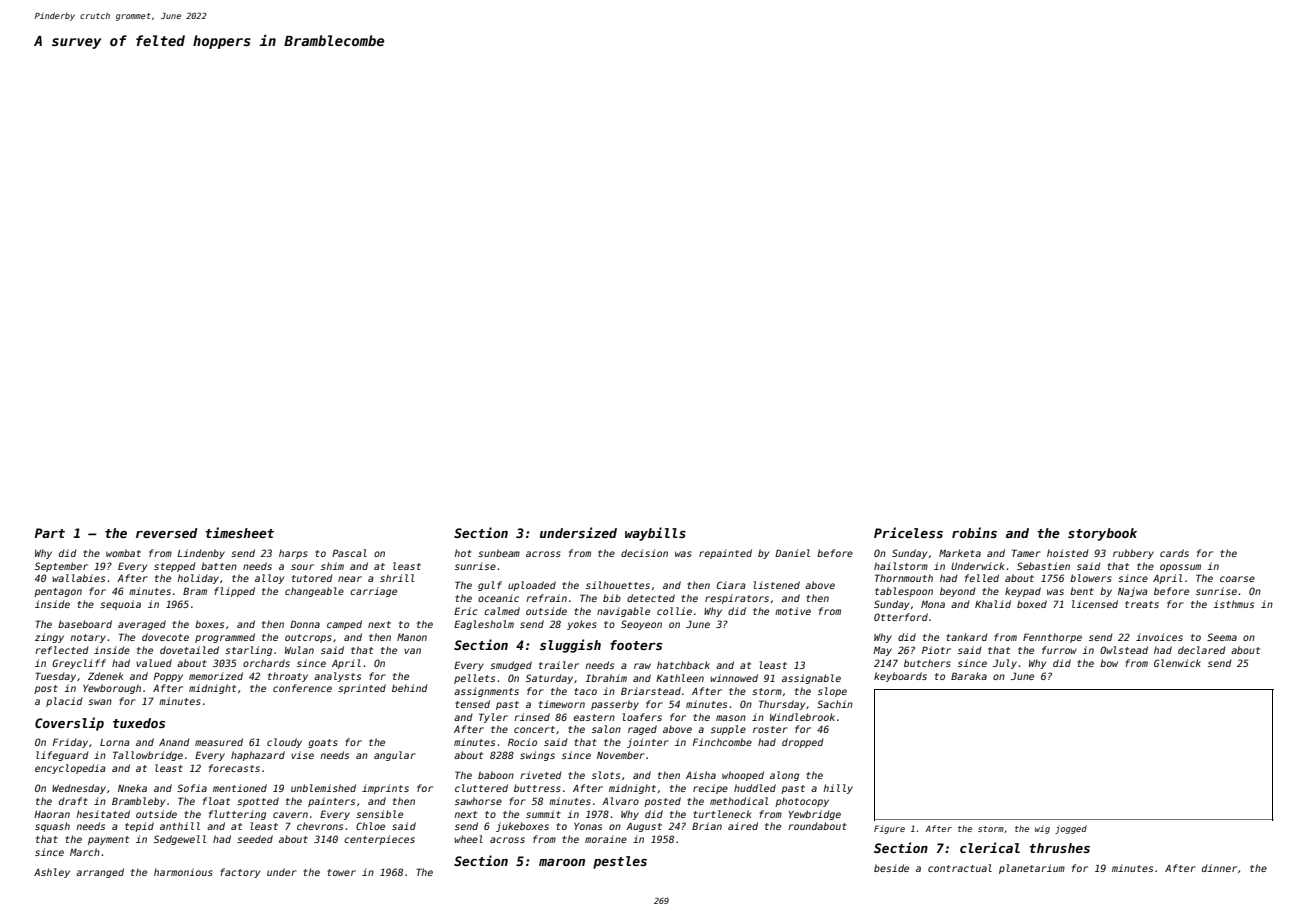  What do you see at coordinates (974, 532) in the screenshot?
I see `robins` at bounding box center [974, 532].
